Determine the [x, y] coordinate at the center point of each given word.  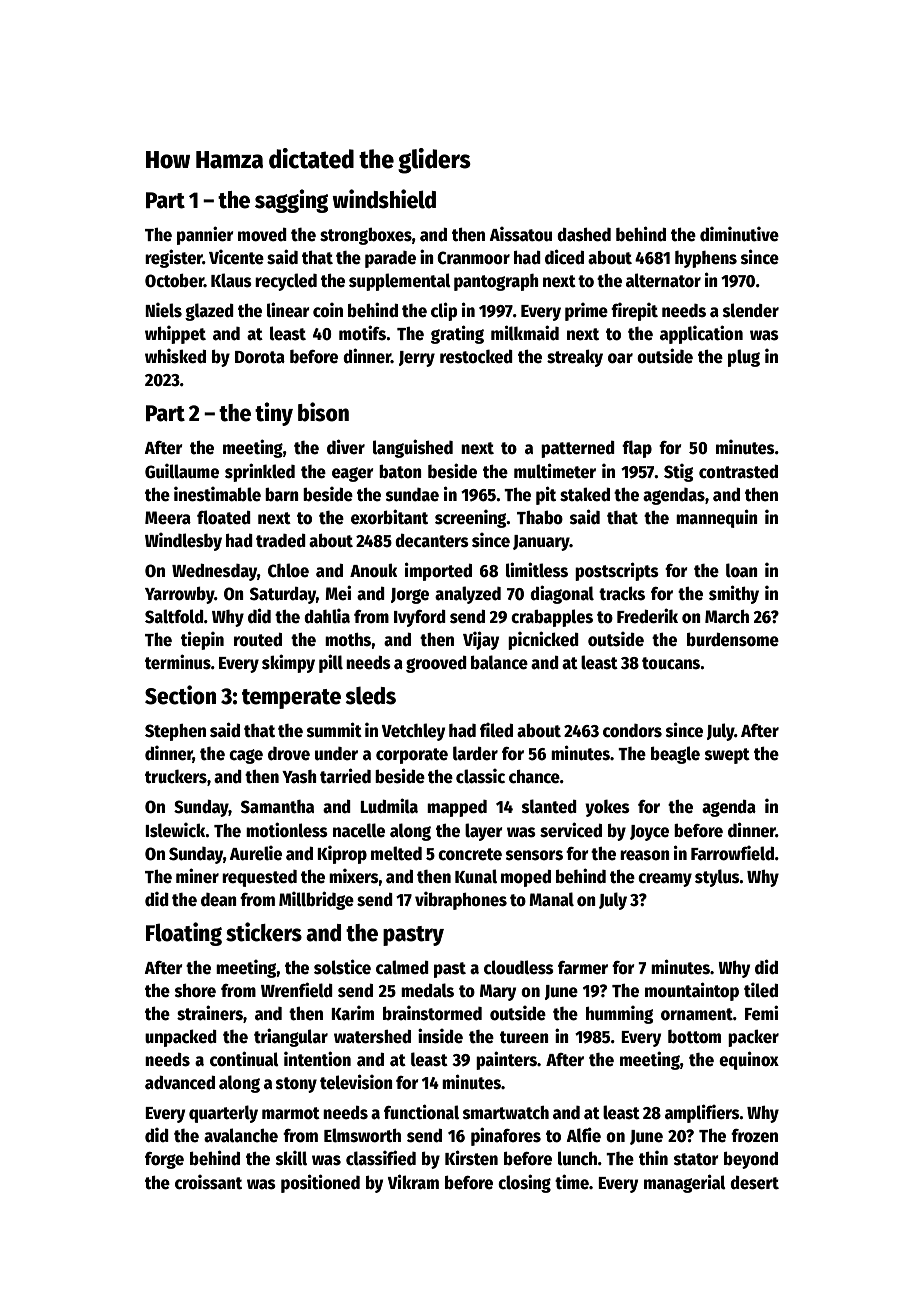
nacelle [359, 830]
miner [197, 876]
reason [645, 855]
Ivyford [420, 618]
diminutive [739, 234]
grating [457, 334]
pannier [205, 235]
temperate [291, 699]
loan [742, 570]
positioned [320, 1183]
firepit [634, 312]
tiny [274, 414]
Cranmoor [473, 258]
